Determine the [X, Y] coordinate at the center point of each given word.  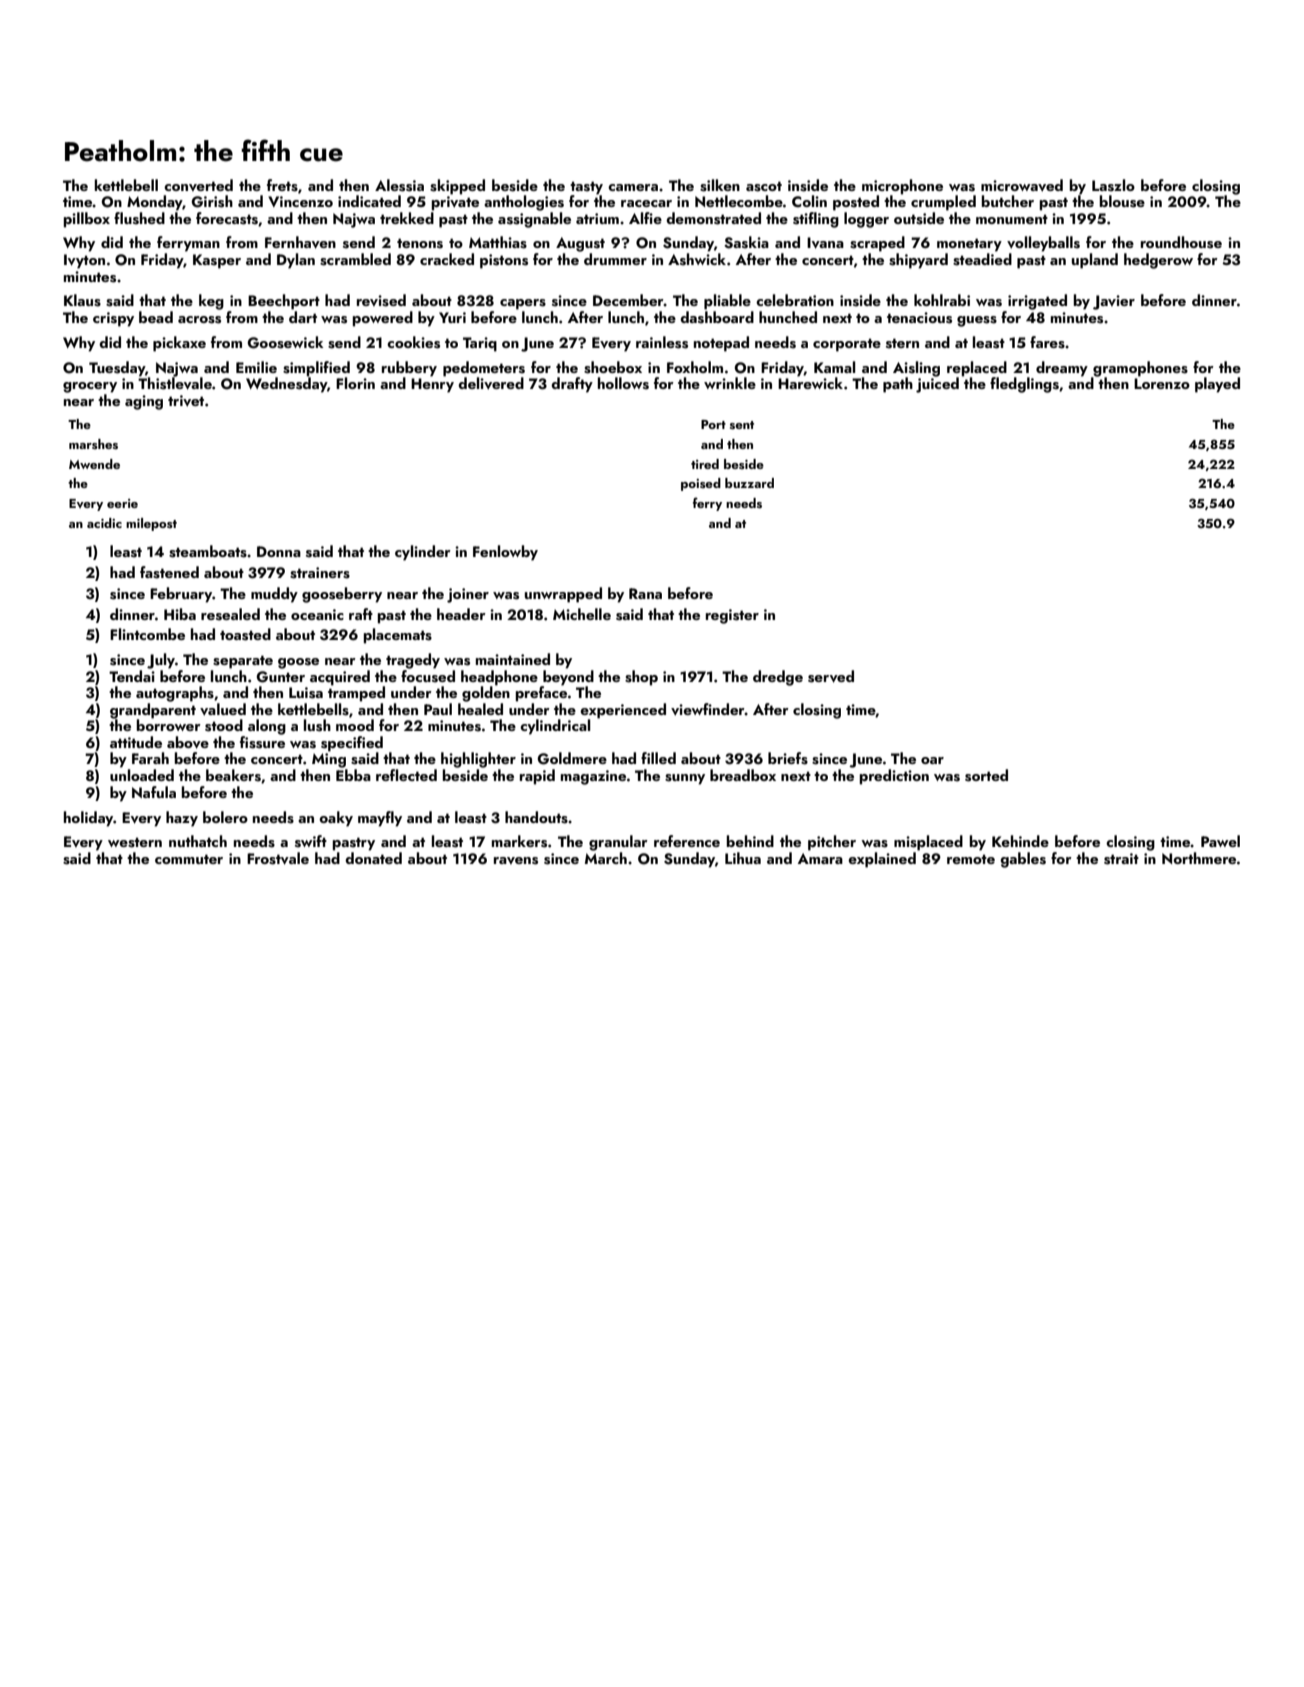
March [606, 858]
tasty [586, 188]
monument [1012, 219]
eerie [122, 503]
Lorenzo [1162, 383]
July [161, 661]
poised [701, 484]
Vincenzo [300, 201]
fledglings [1024, 385]
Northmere [1199, 858]
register [732, 616]
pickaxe [179, 344]
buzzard [749, 483]
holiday [89, 819]
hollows [623, 383]
